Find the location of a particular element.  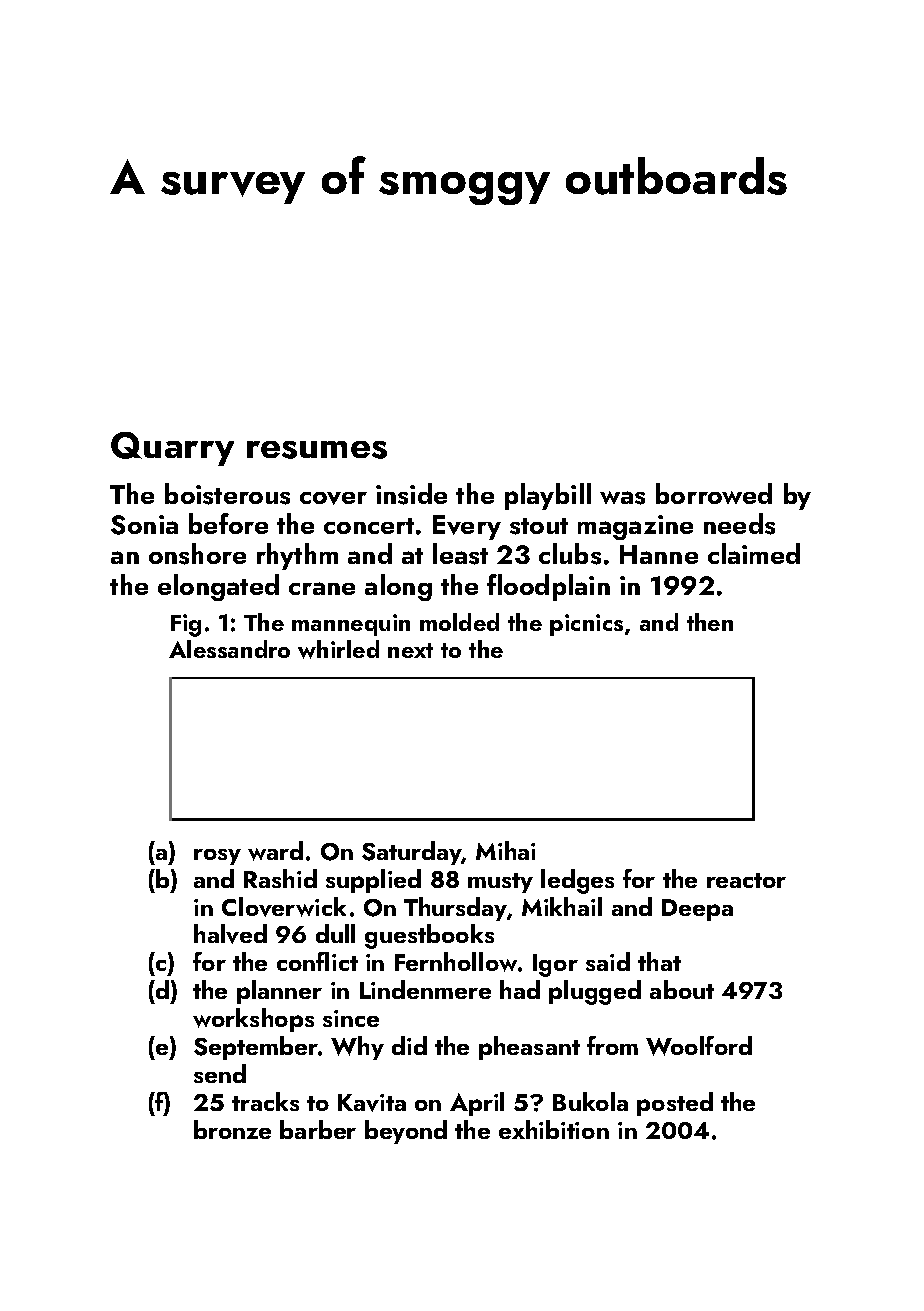

rosy is located at coordinates (217, 857).
